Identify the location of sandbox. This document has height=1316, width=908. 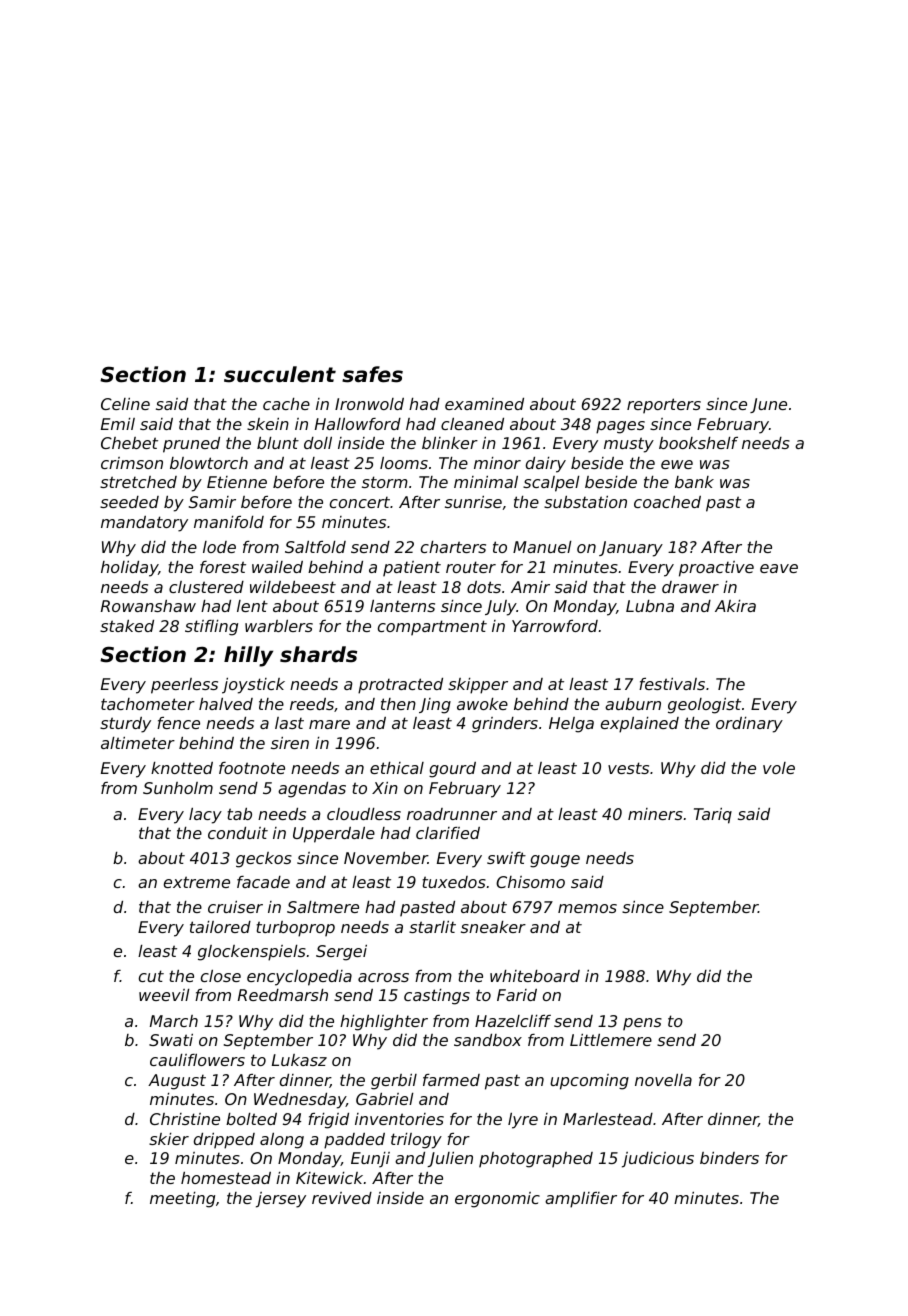
(488, 1040).
